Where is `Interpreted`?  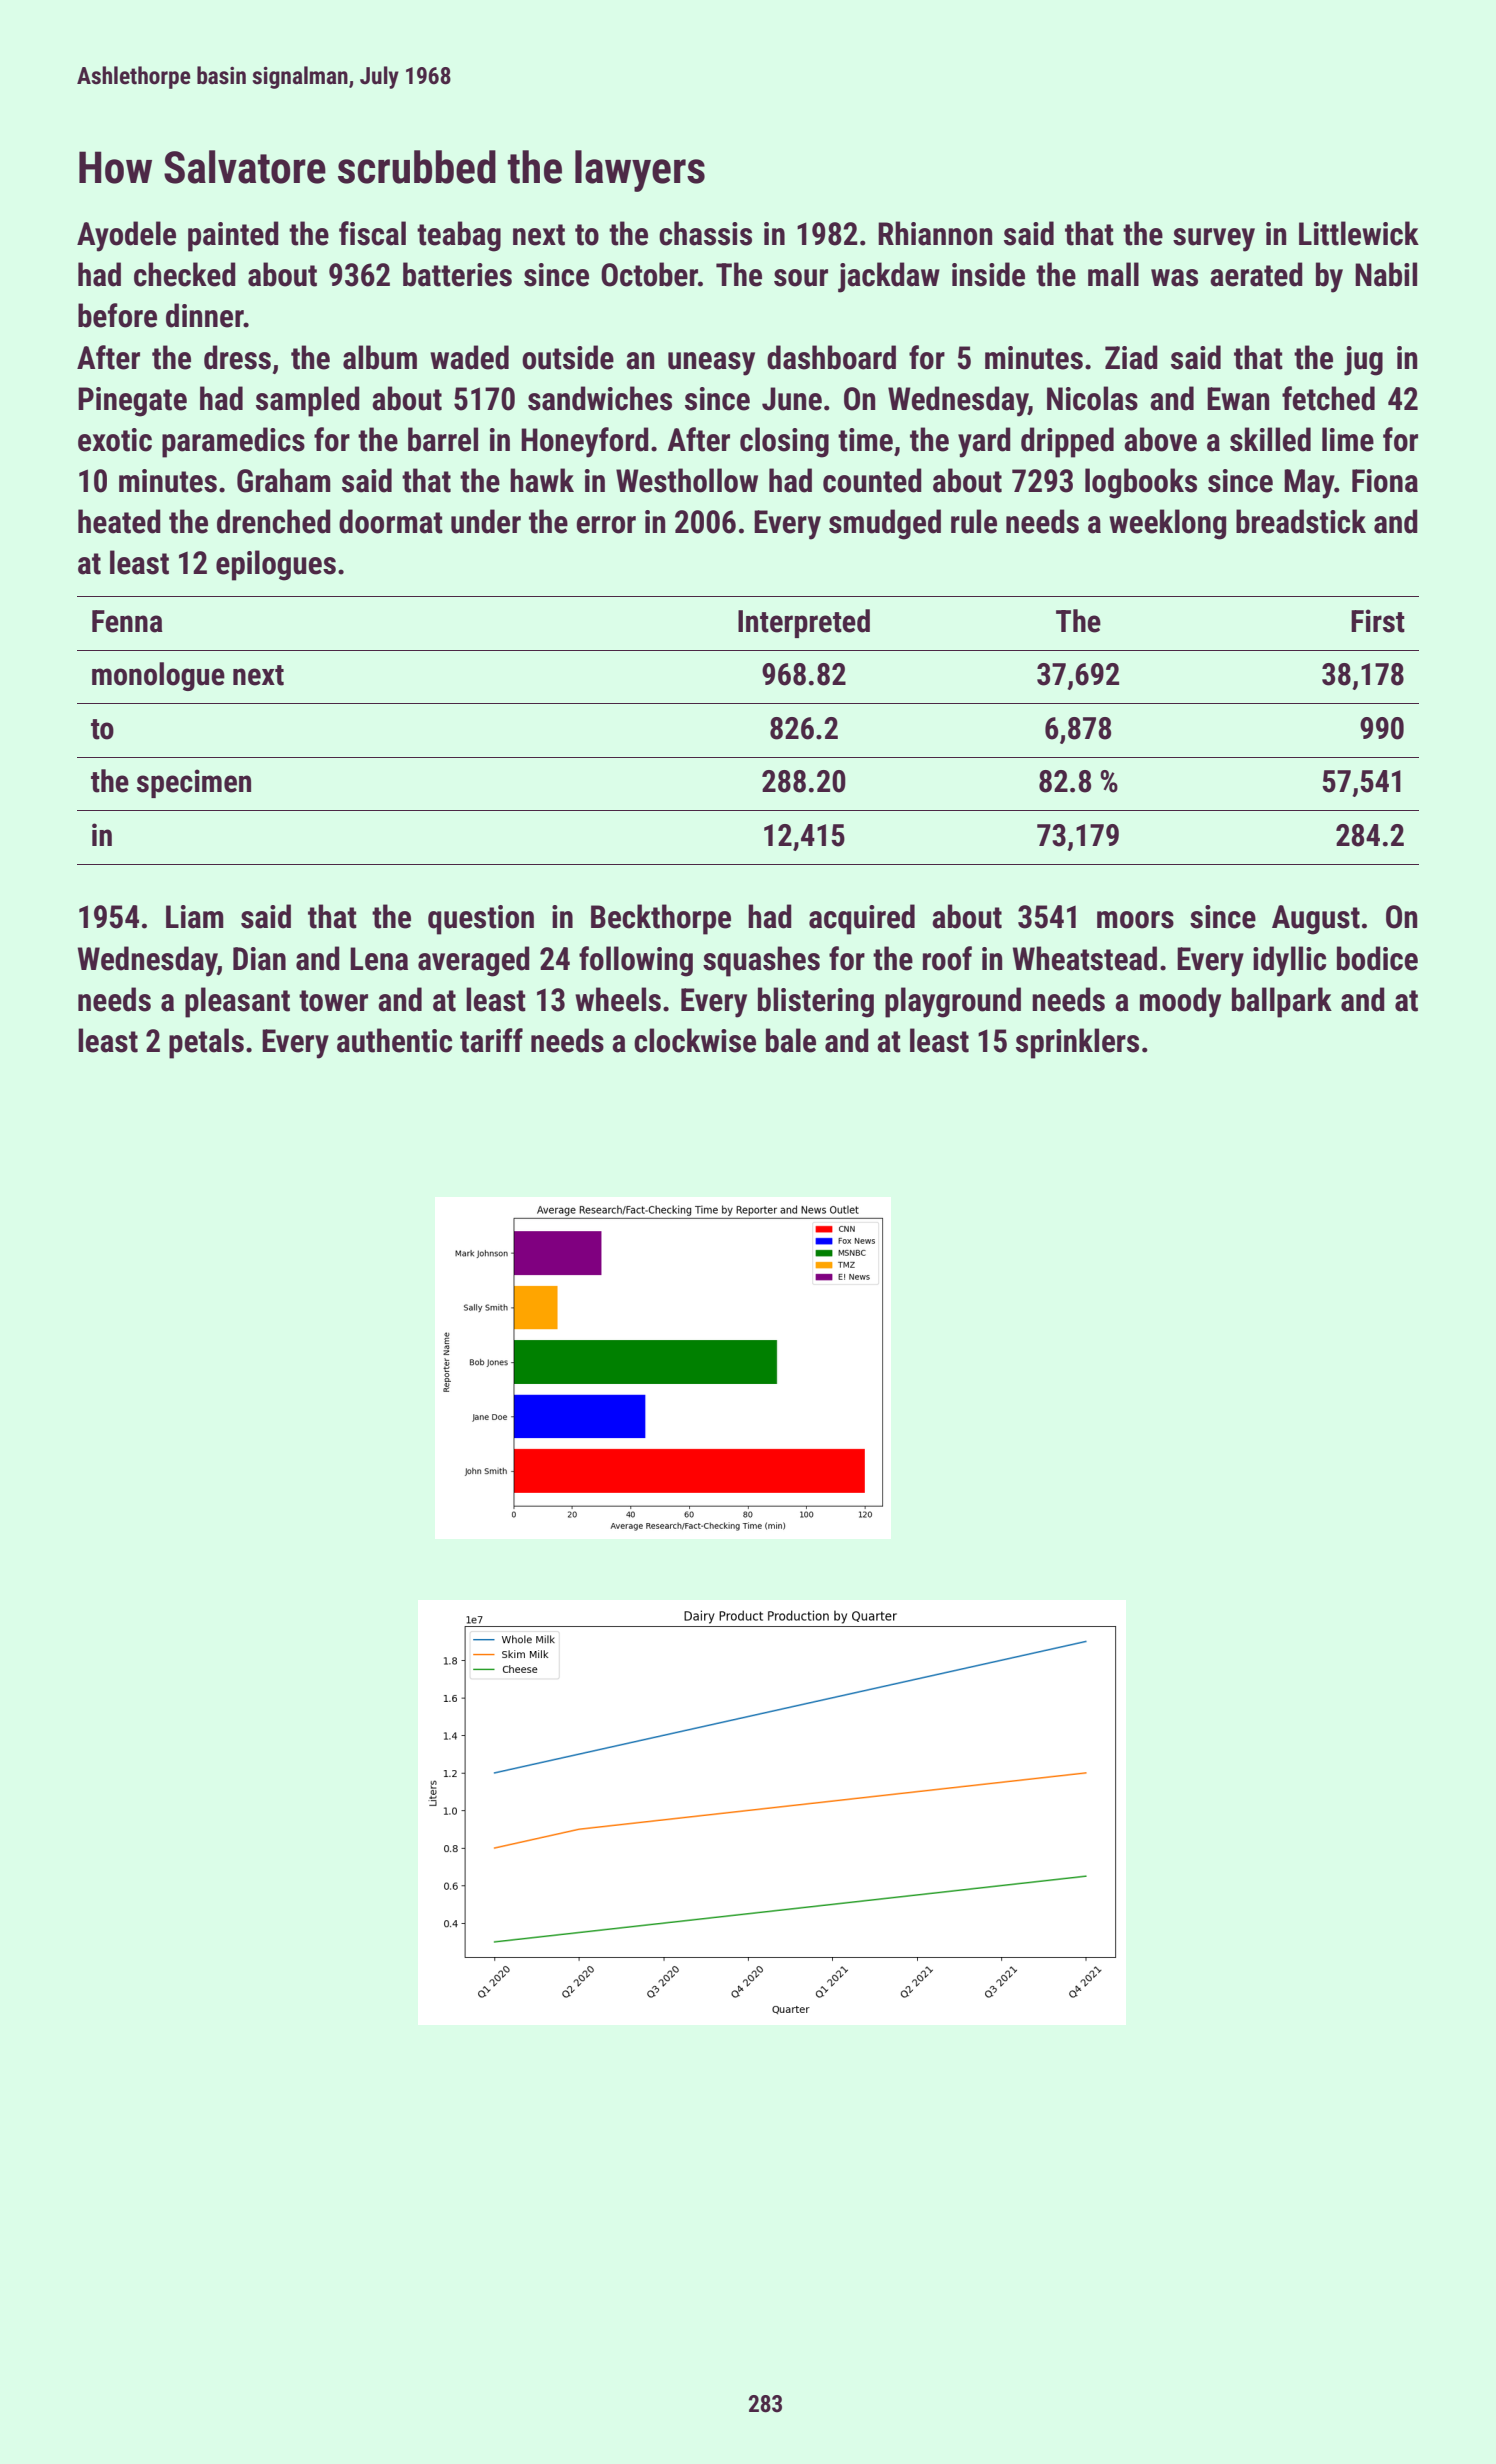
Interpreted is located at coordinates (804, 623).
